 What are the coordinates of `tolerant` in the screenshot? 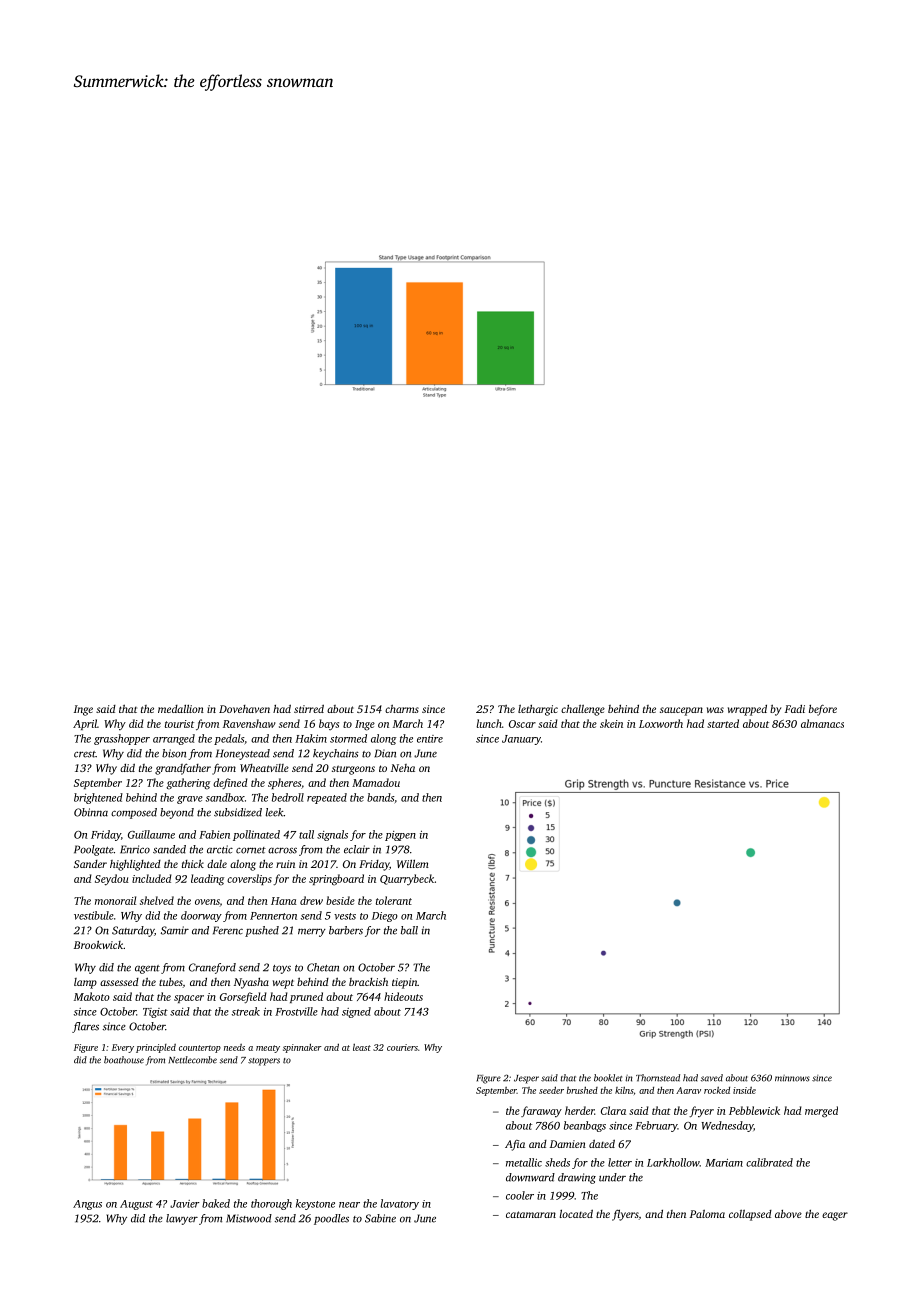 It's located at (394, 900).
